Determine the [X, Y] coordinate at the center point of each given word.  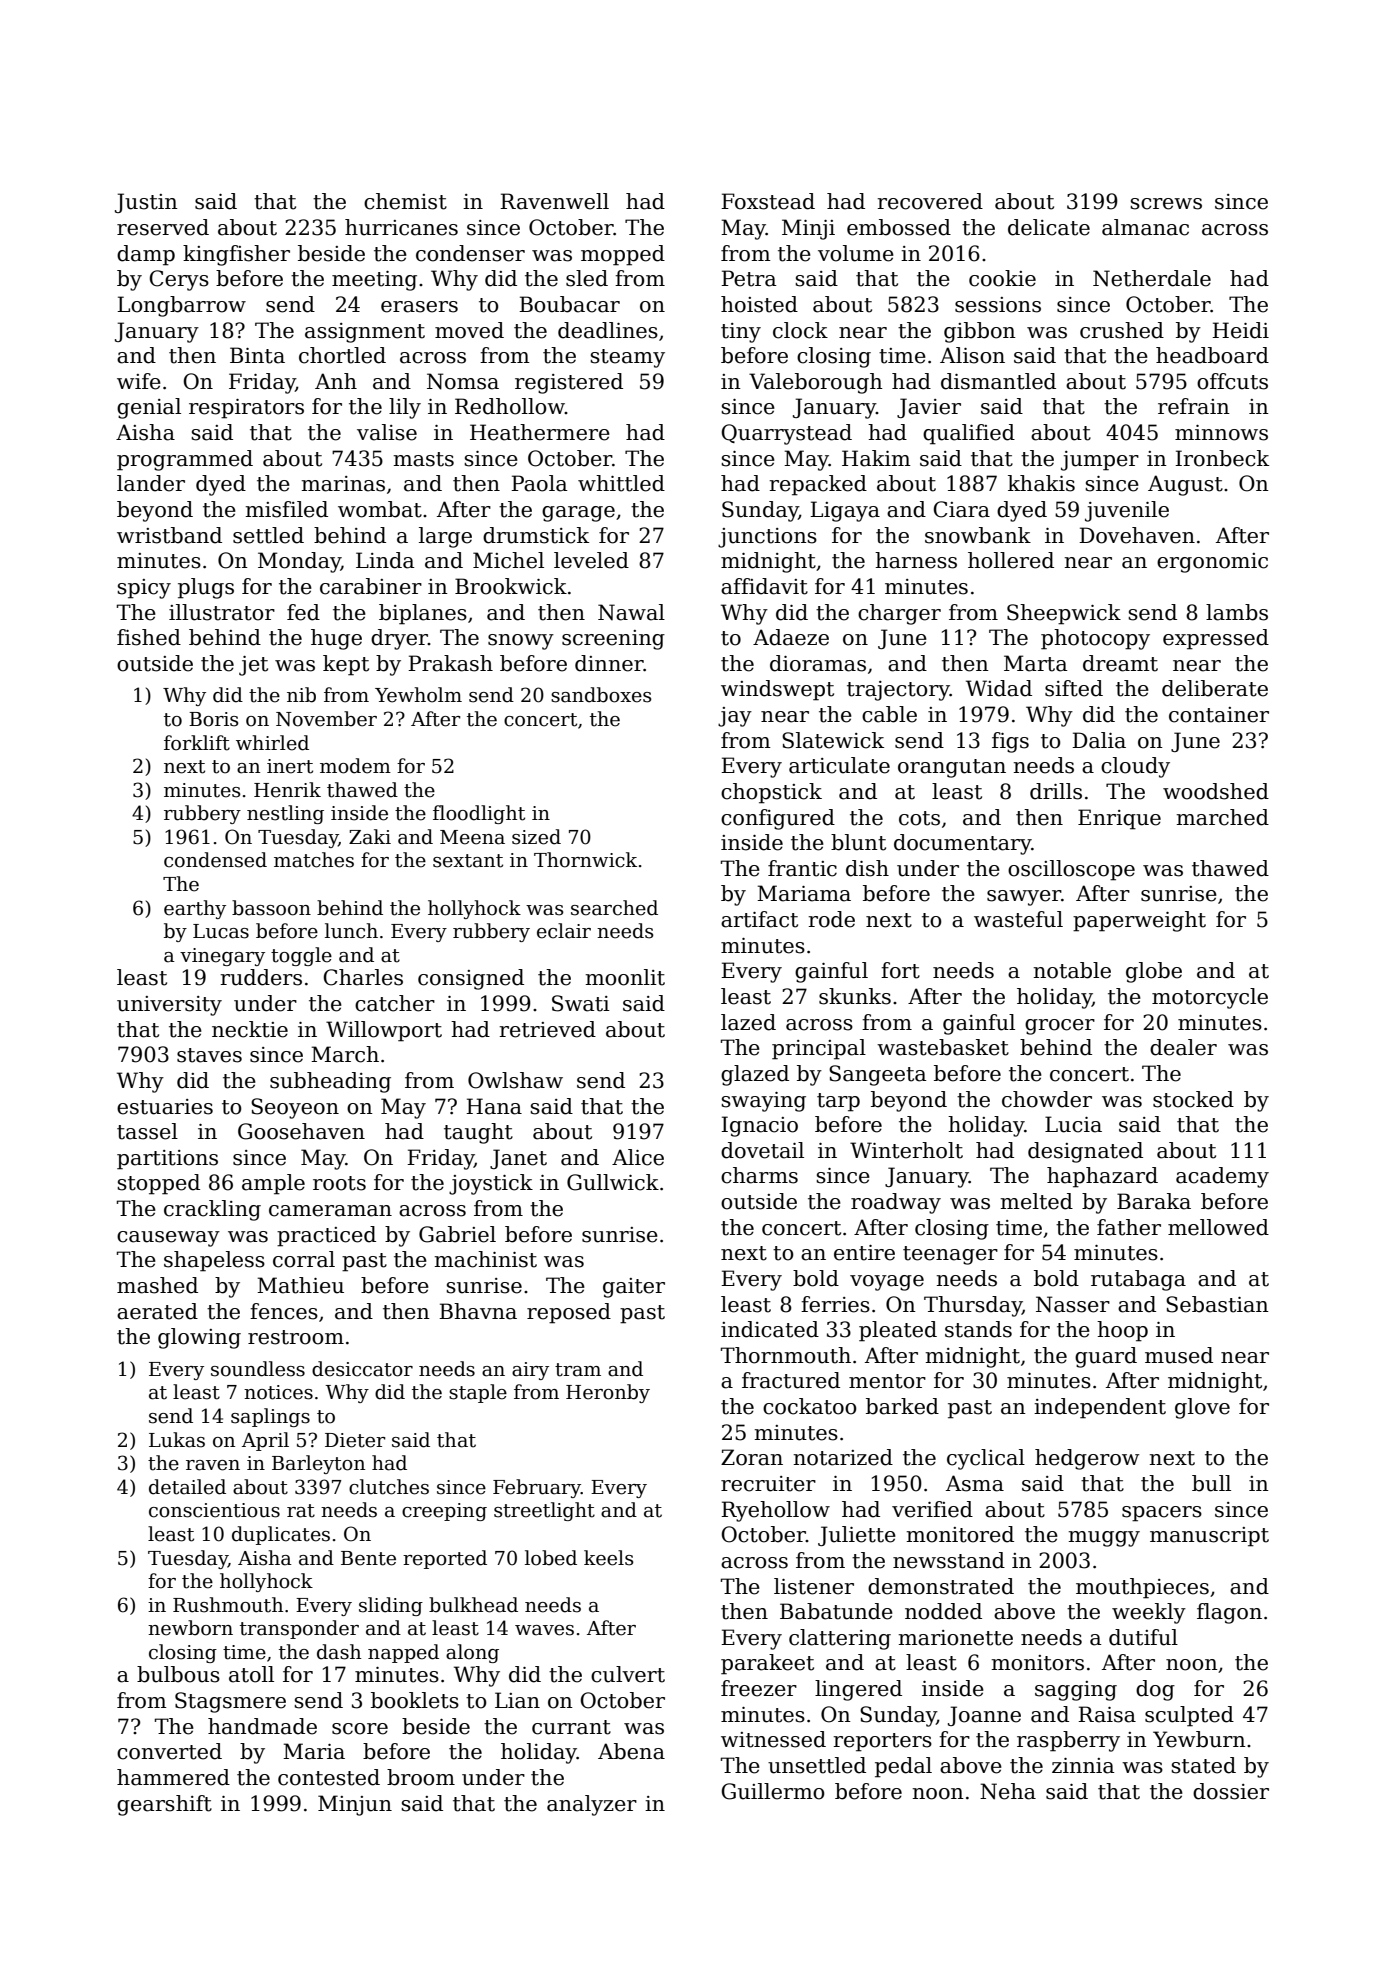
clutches [389, 1487]
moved [469, 330]
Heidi [1240, 330]
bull [1211, 1483]
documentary [963, 844]
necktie [250, 1029]
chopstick [771, 793]
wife [139, 381]
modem [355, 766]
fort [900, 970]
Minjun [355, 1805]
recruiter [768, 1484]
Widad [999, 688]
